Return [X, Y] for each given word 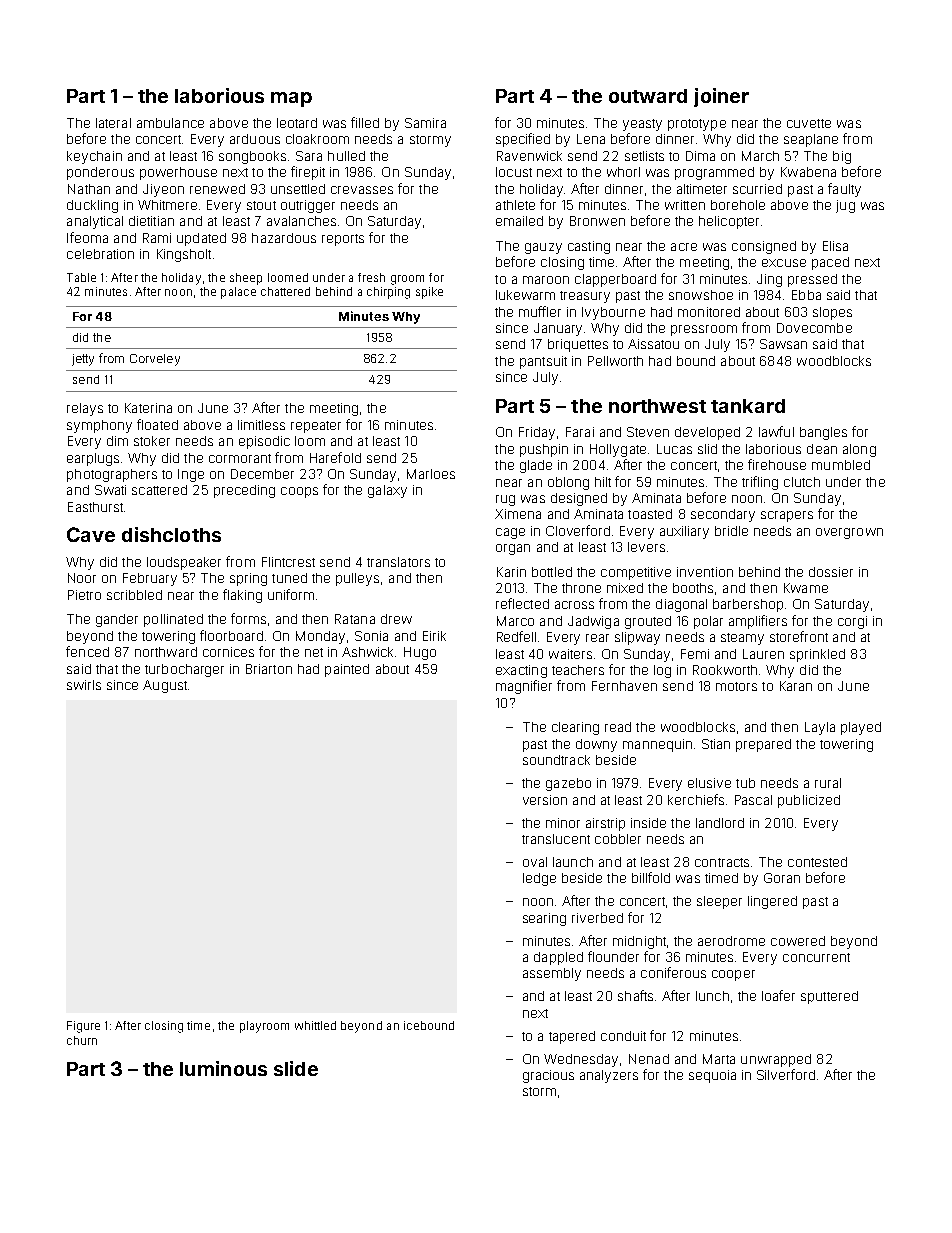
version [545, 800]
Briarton [269, 669]
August [165, 686]
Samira [425, 123]
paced [830, 263]
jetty [83, 360]
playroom [264, 1027]
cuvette [809, 123]
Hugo [420, 653]
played [861, 728]
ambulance [170, 123]
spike [429, 293]
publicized [809, 801]
